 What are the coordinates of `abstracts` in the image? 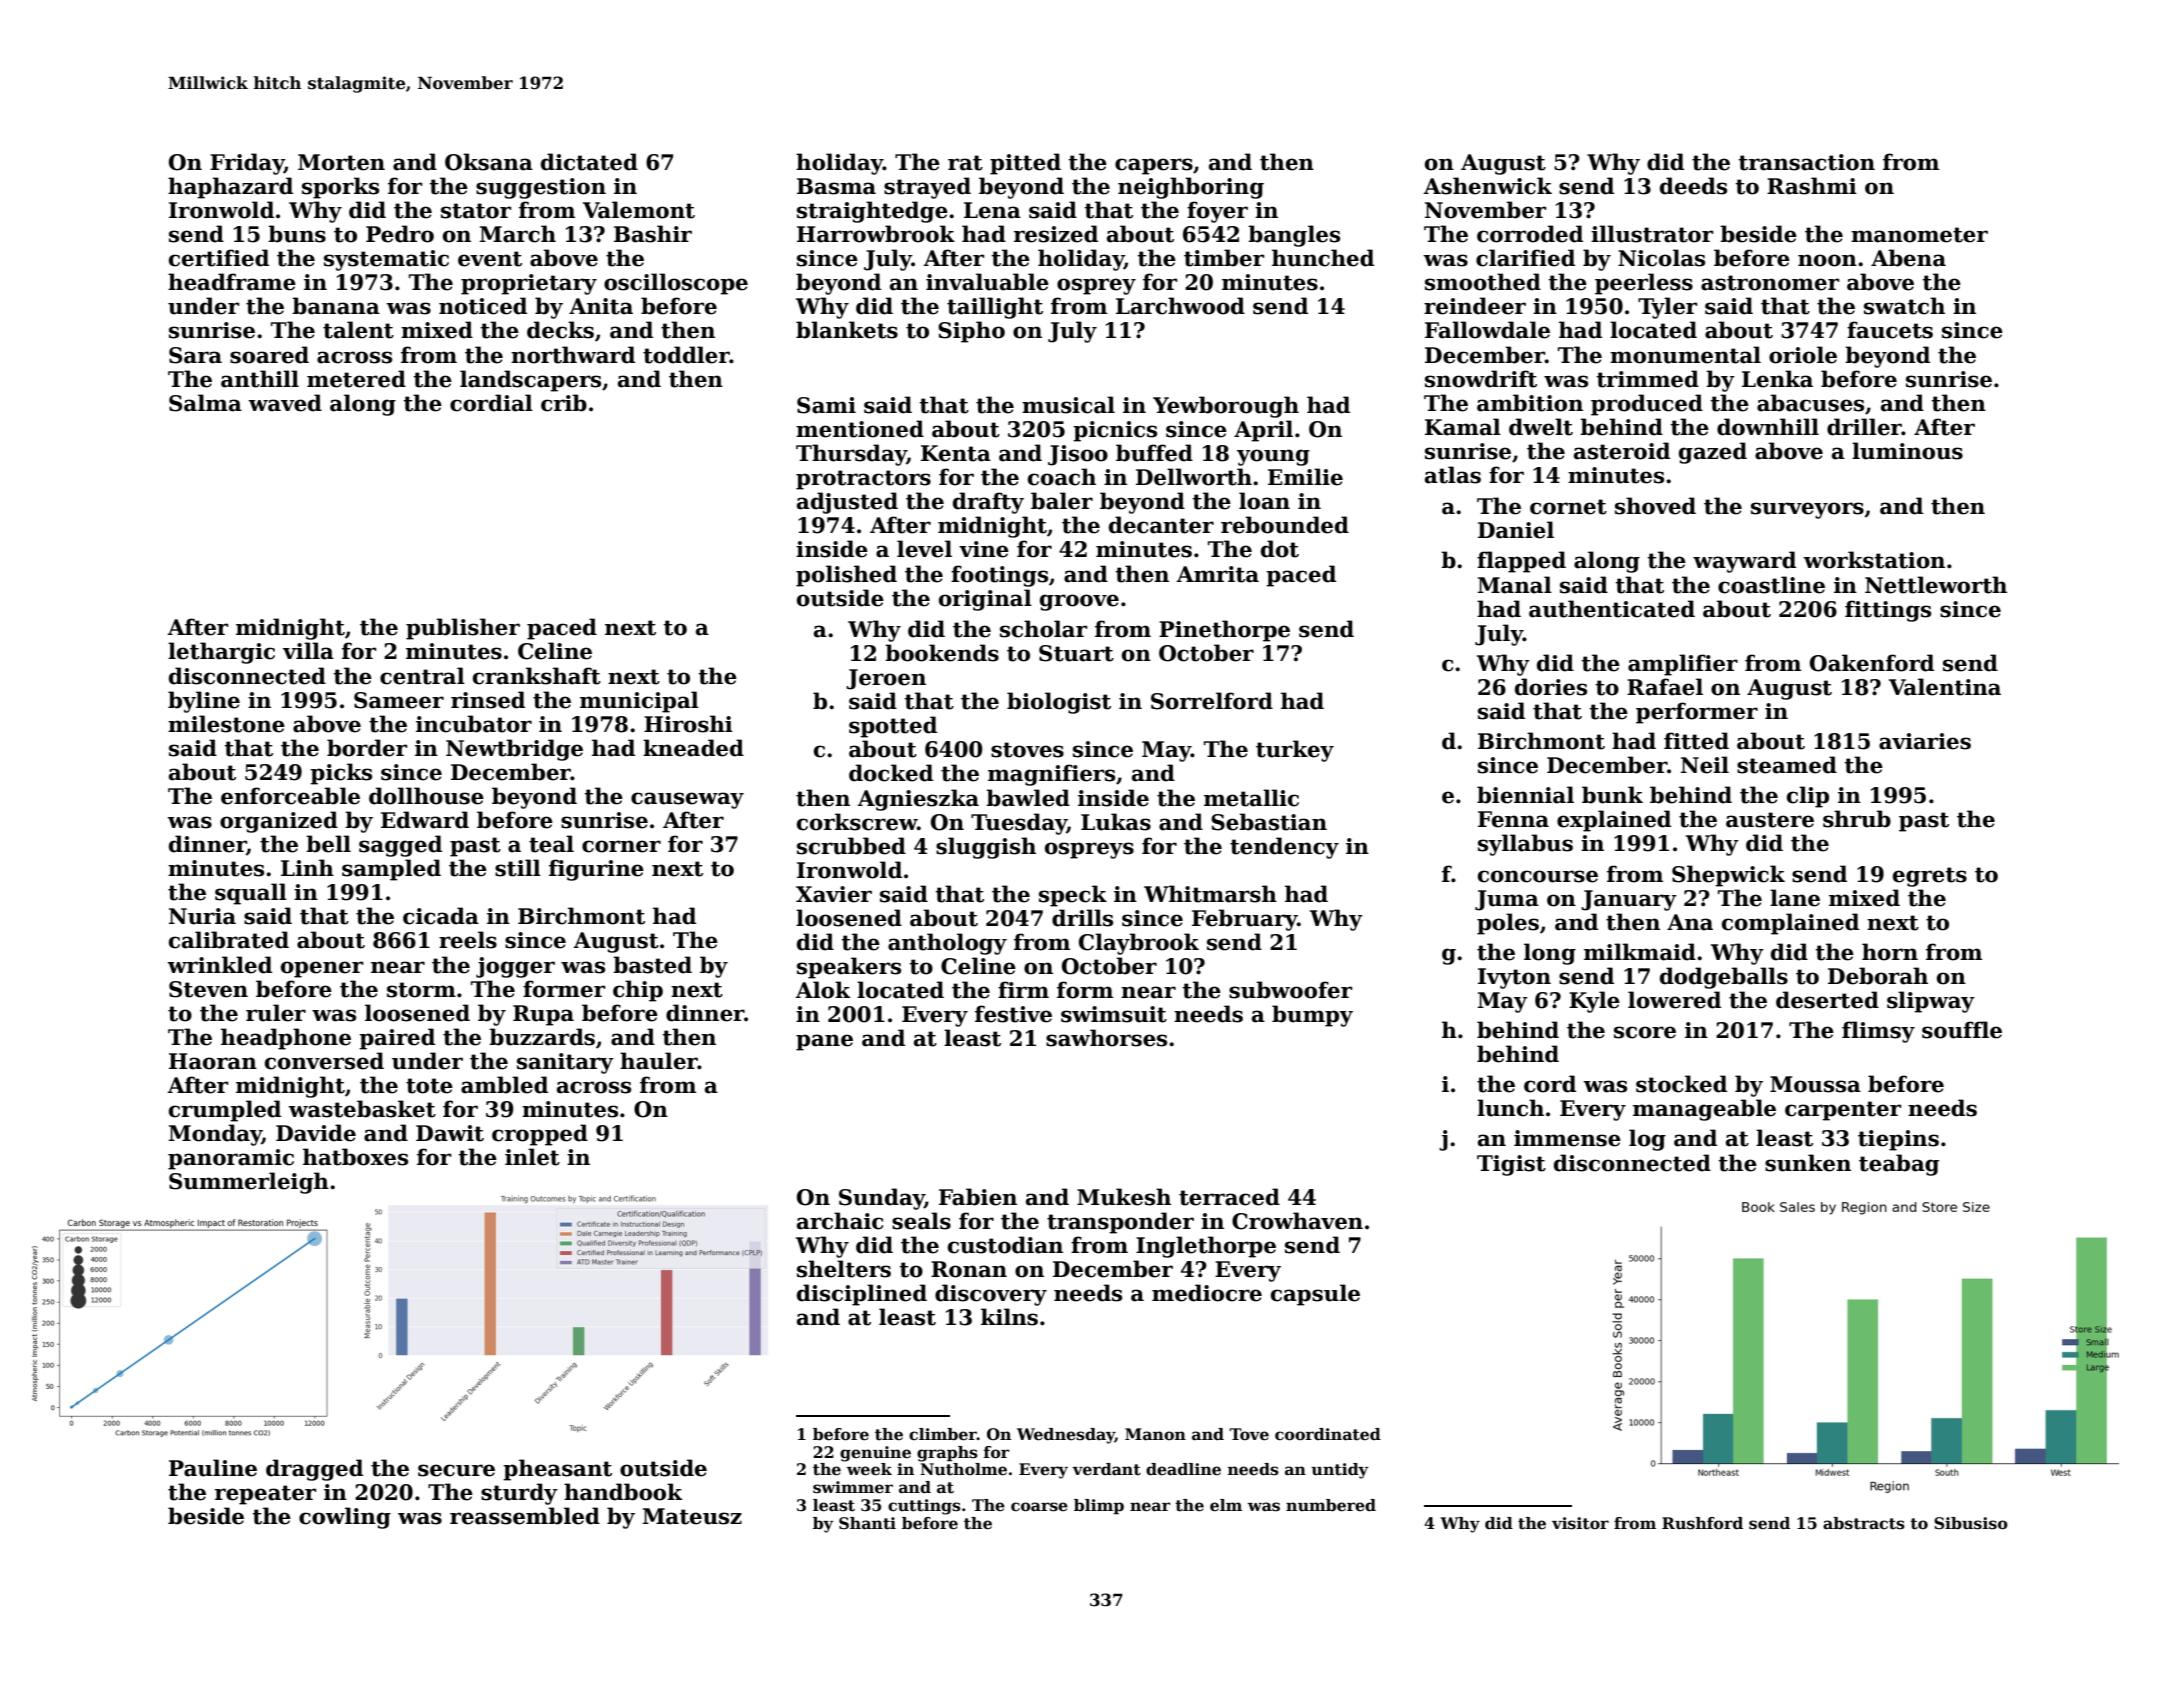 It's located at (1864, 1523).
